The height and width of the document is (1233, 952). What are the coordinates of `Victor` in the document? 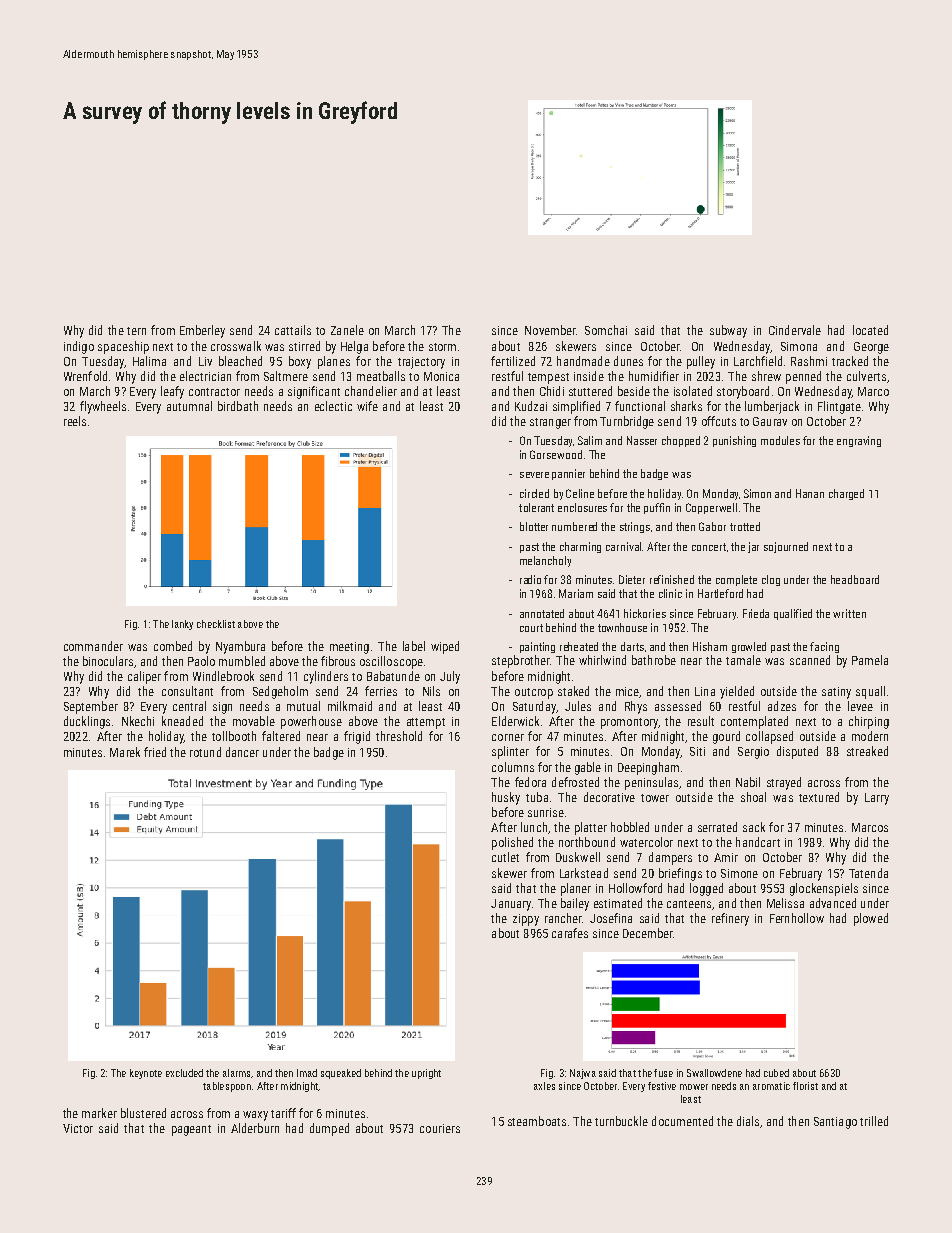 It's located at (78, 1128).
